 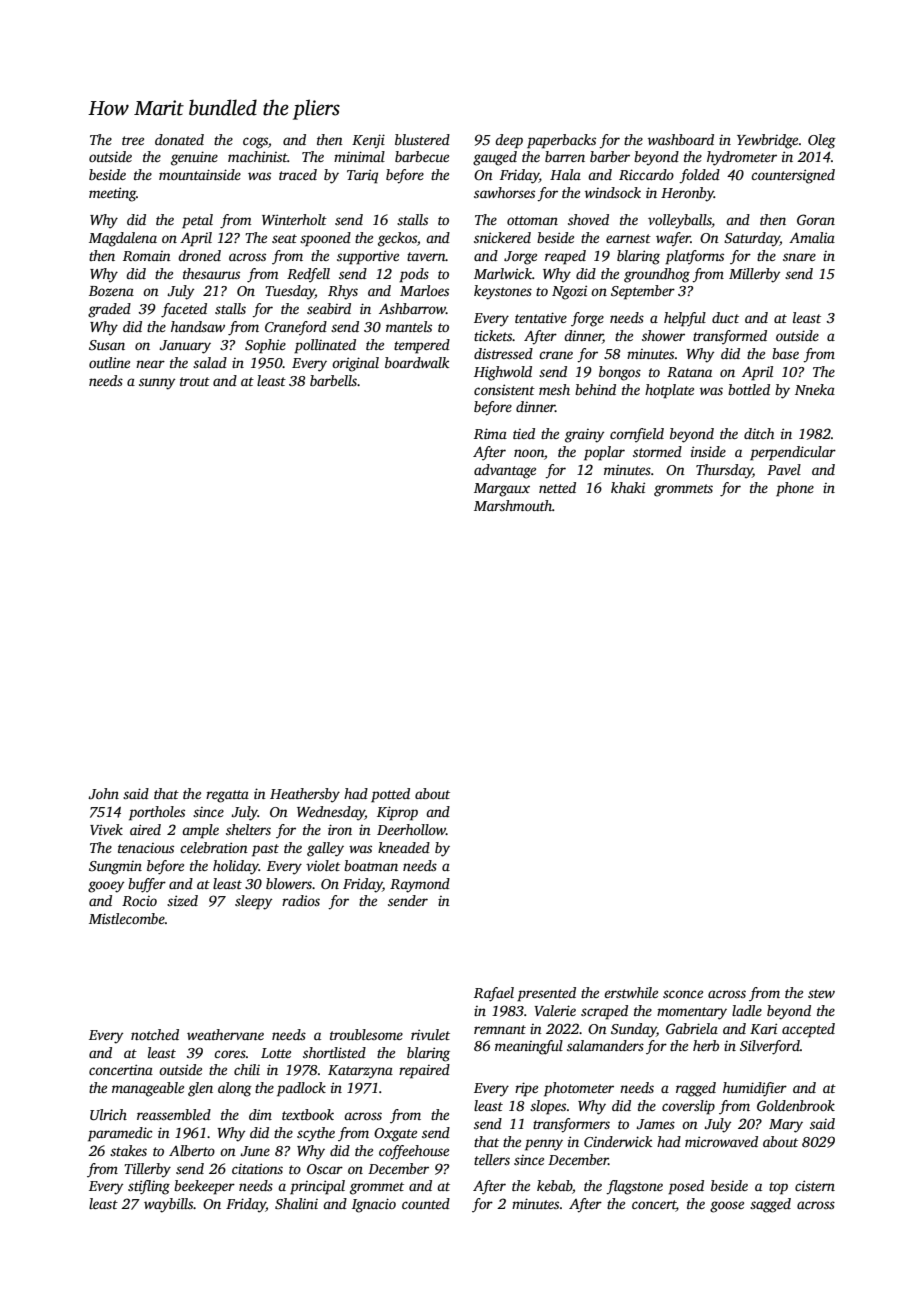 I want to click on Margaux, so click(x=502, y=490).
